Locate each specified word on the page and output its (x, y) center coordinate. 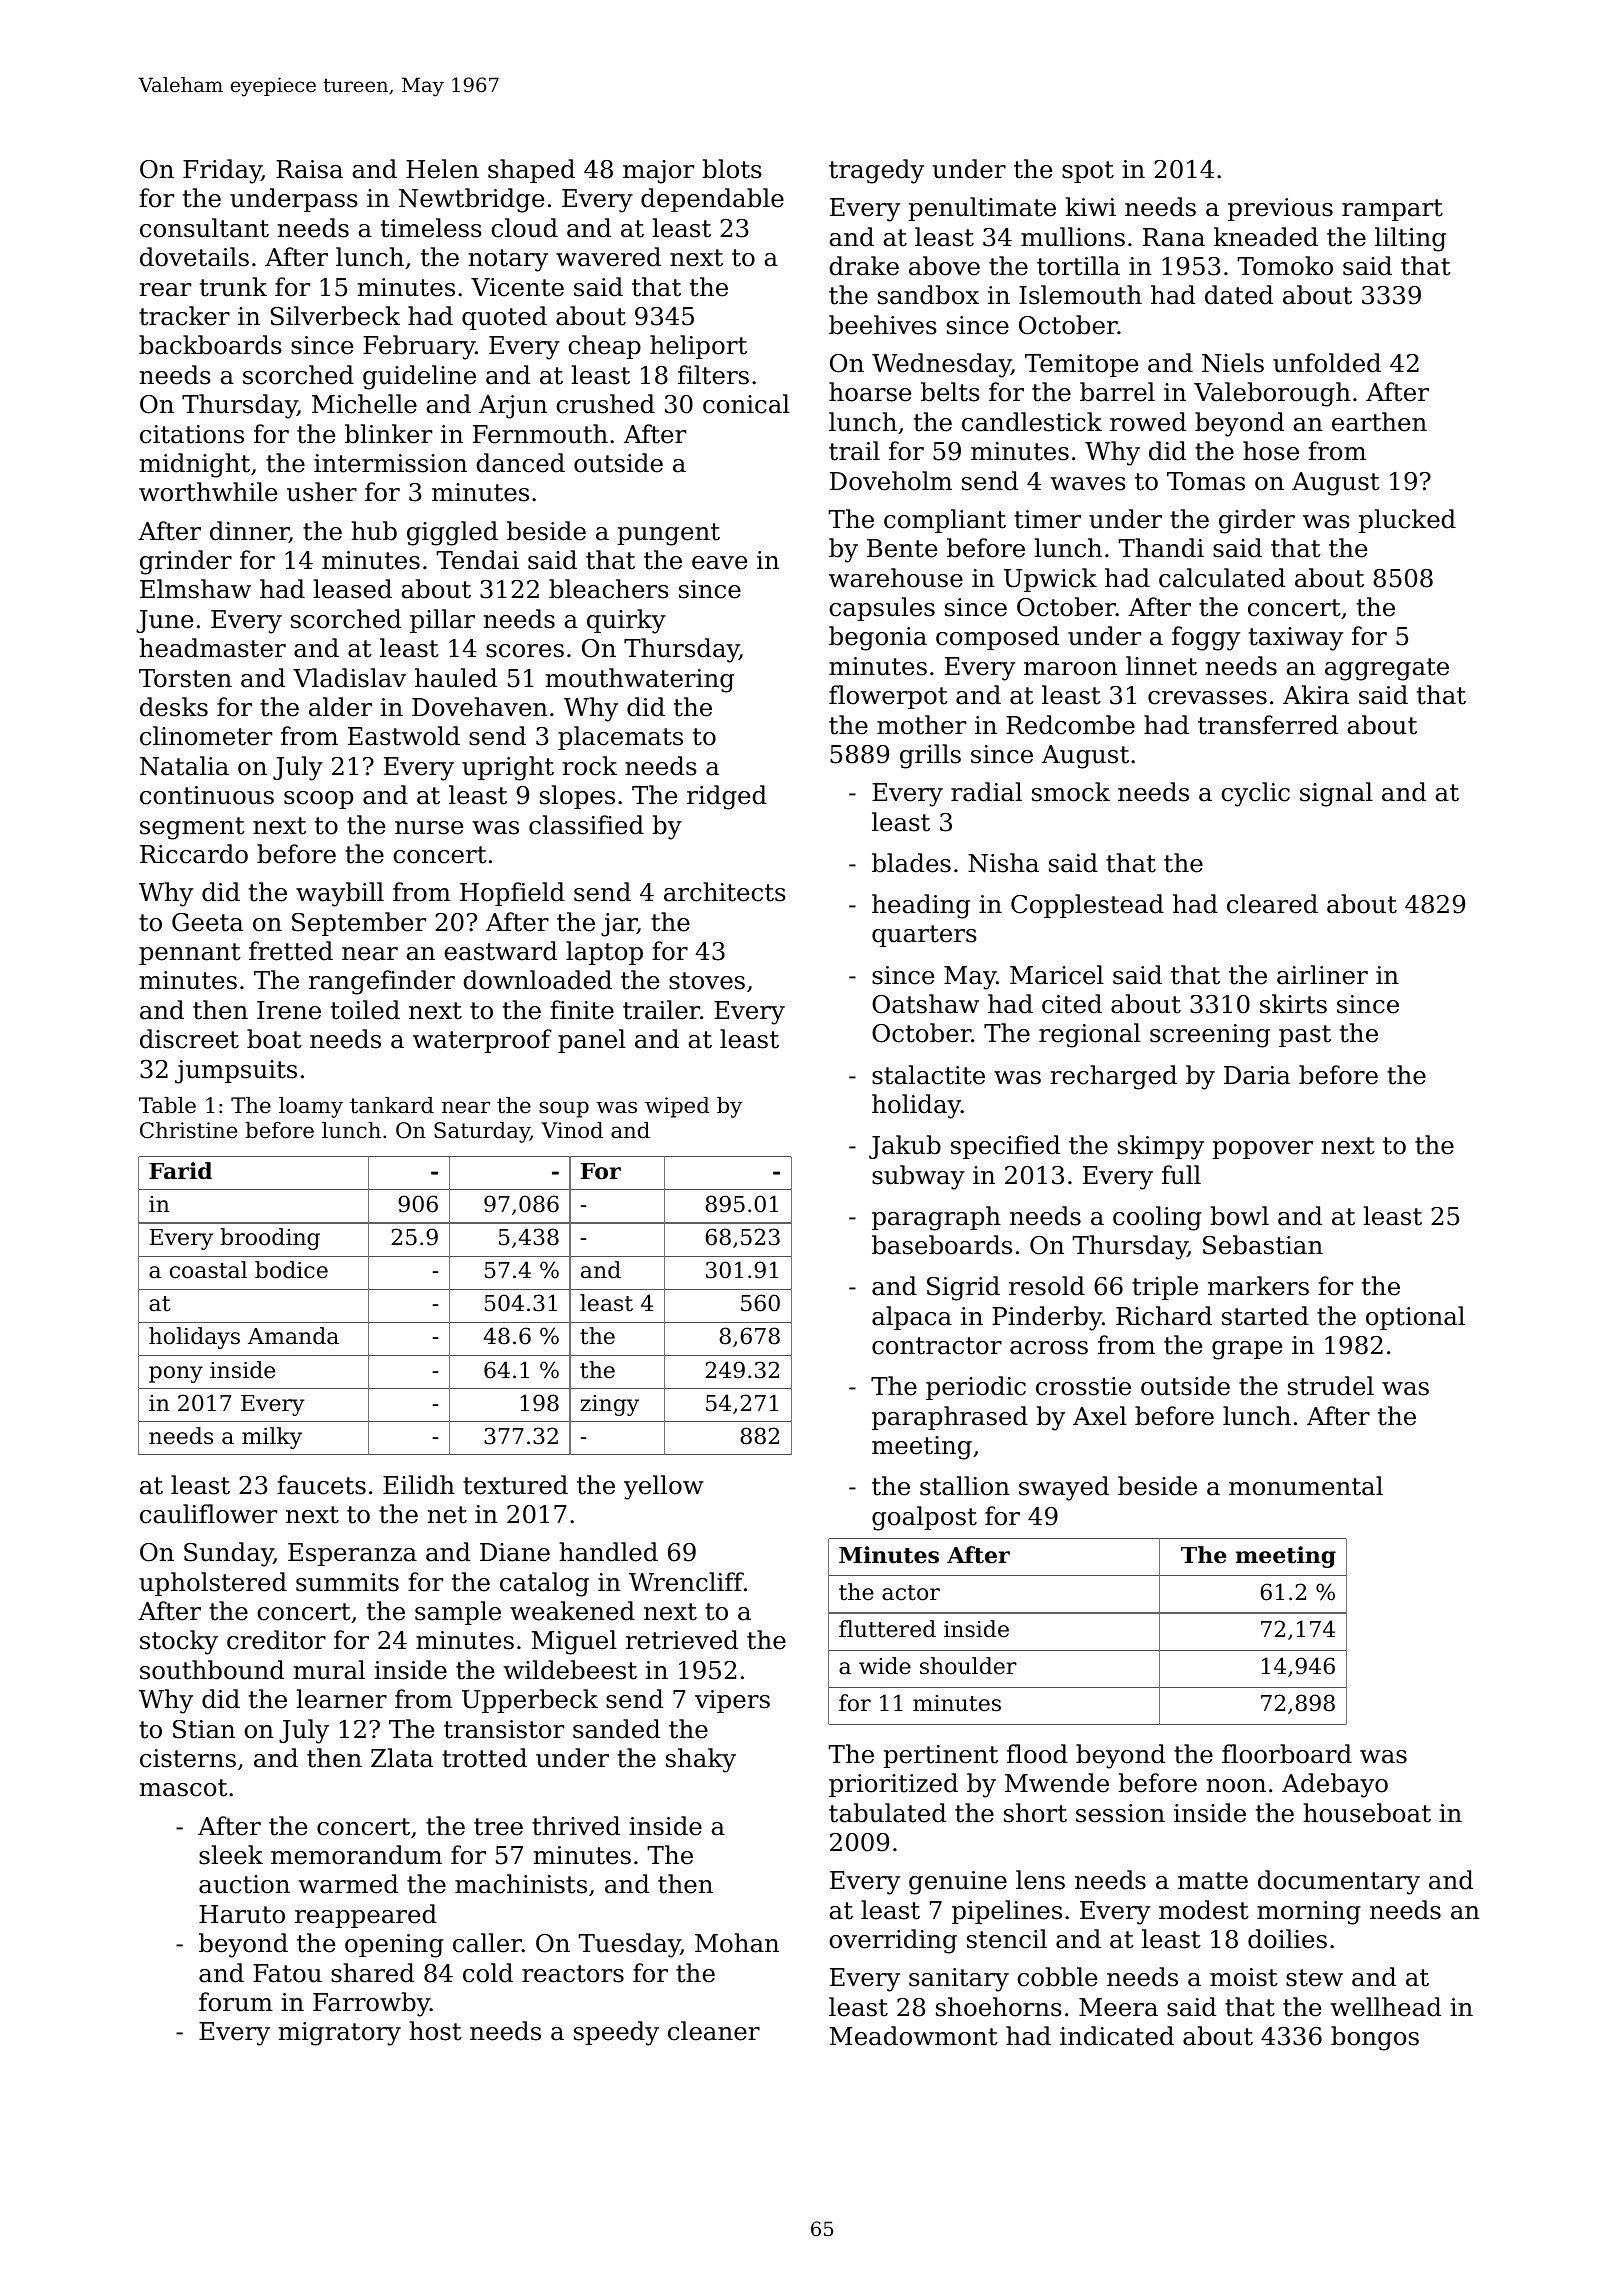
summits (347, 1582)
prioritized (893, 1785)
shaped (531, 171)
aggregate (1387, 669)
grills (930, 756)
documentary (1339, 1882)
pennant (190, 954)
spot (1088, 172)
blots (732, 169)
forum (236, 2002)
